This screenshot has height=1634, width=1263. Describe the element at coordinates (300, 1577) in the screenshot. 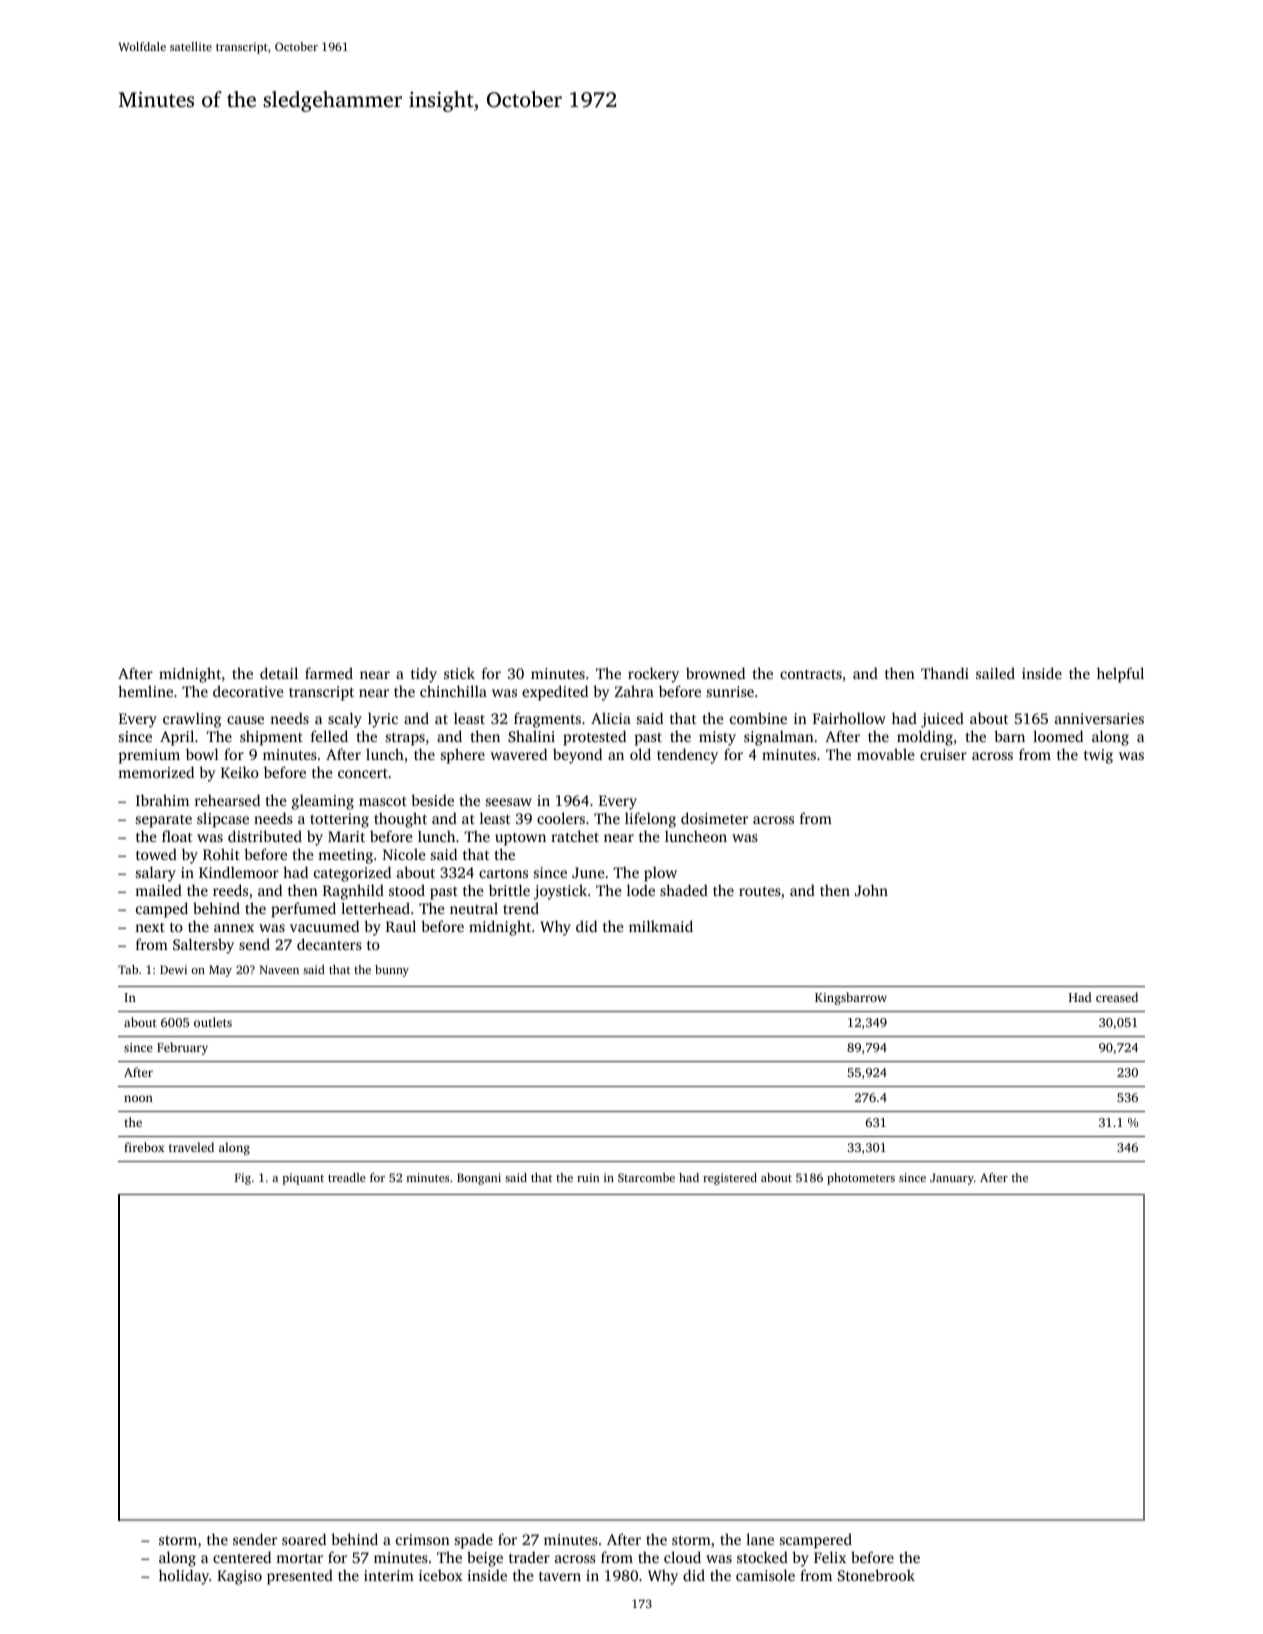

I see `presented` at that location.
